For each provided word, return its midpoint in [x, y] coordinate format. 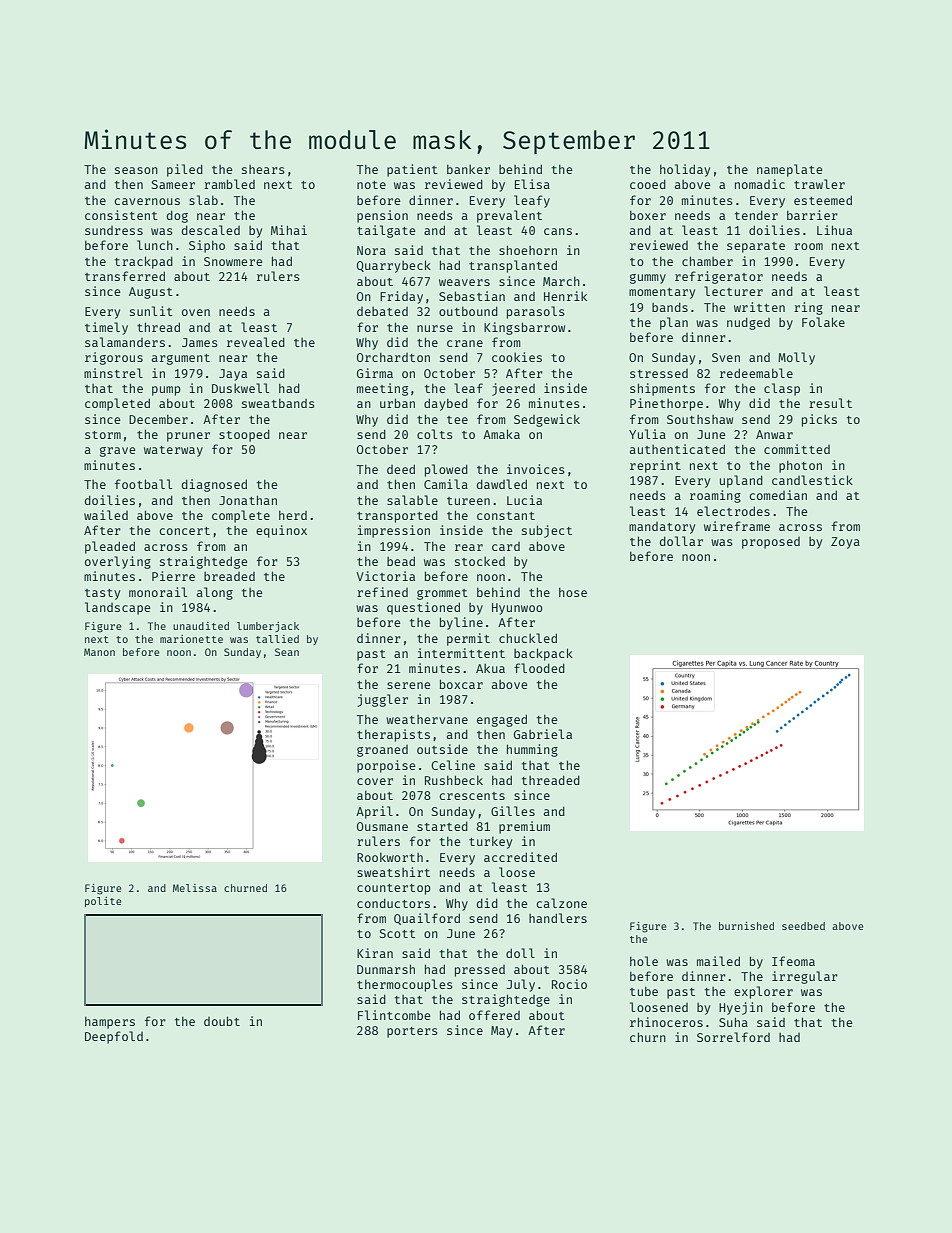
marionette [191, 639]
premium [524, 827]
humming [532, 750]
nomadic [760, 184]
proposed [771, 543]
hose [573, 592]
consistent [121, 215]
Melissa [195, 888]
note [371, 185]
